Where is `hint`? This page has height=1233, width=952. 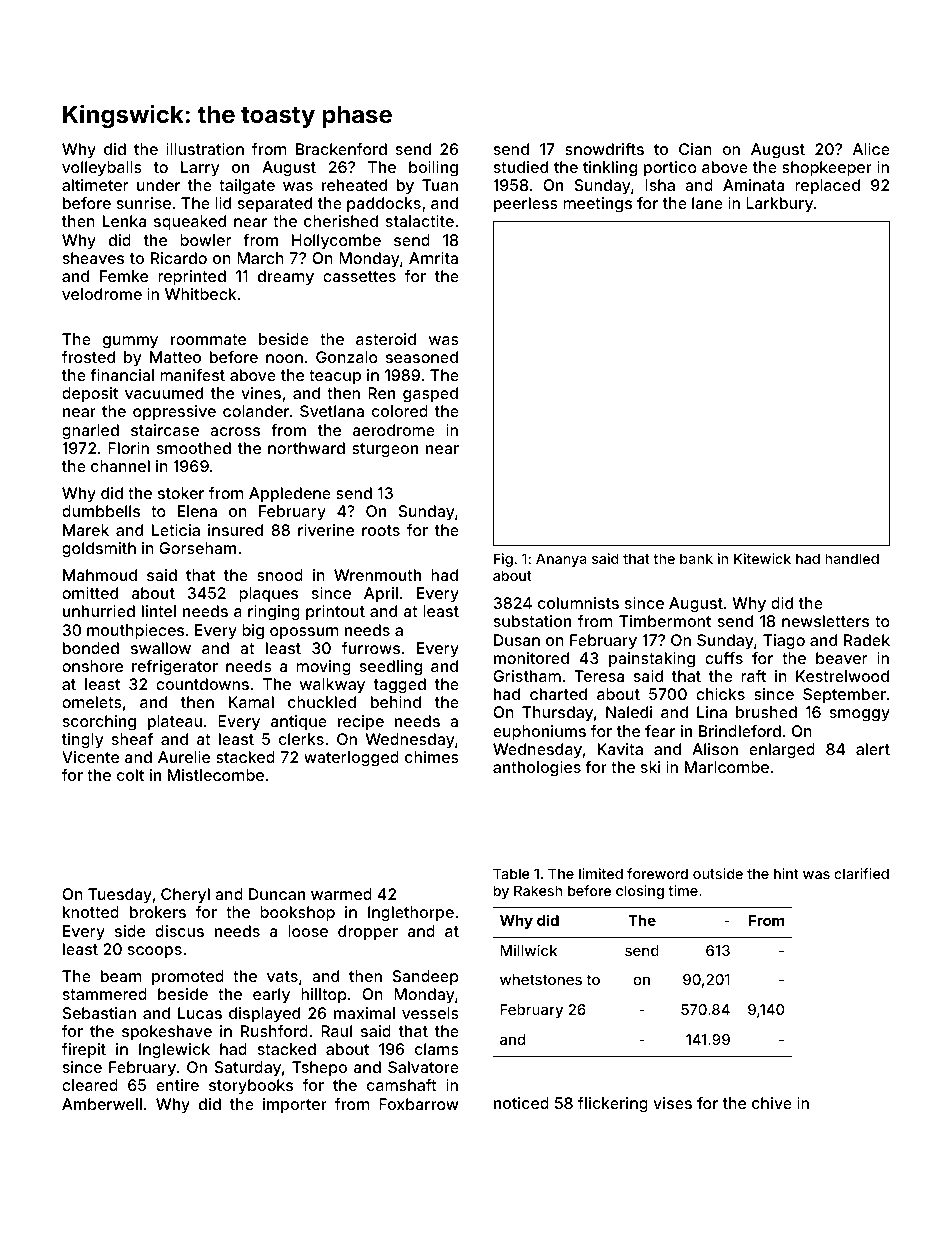 hint is located at coordinates (786, 873).
